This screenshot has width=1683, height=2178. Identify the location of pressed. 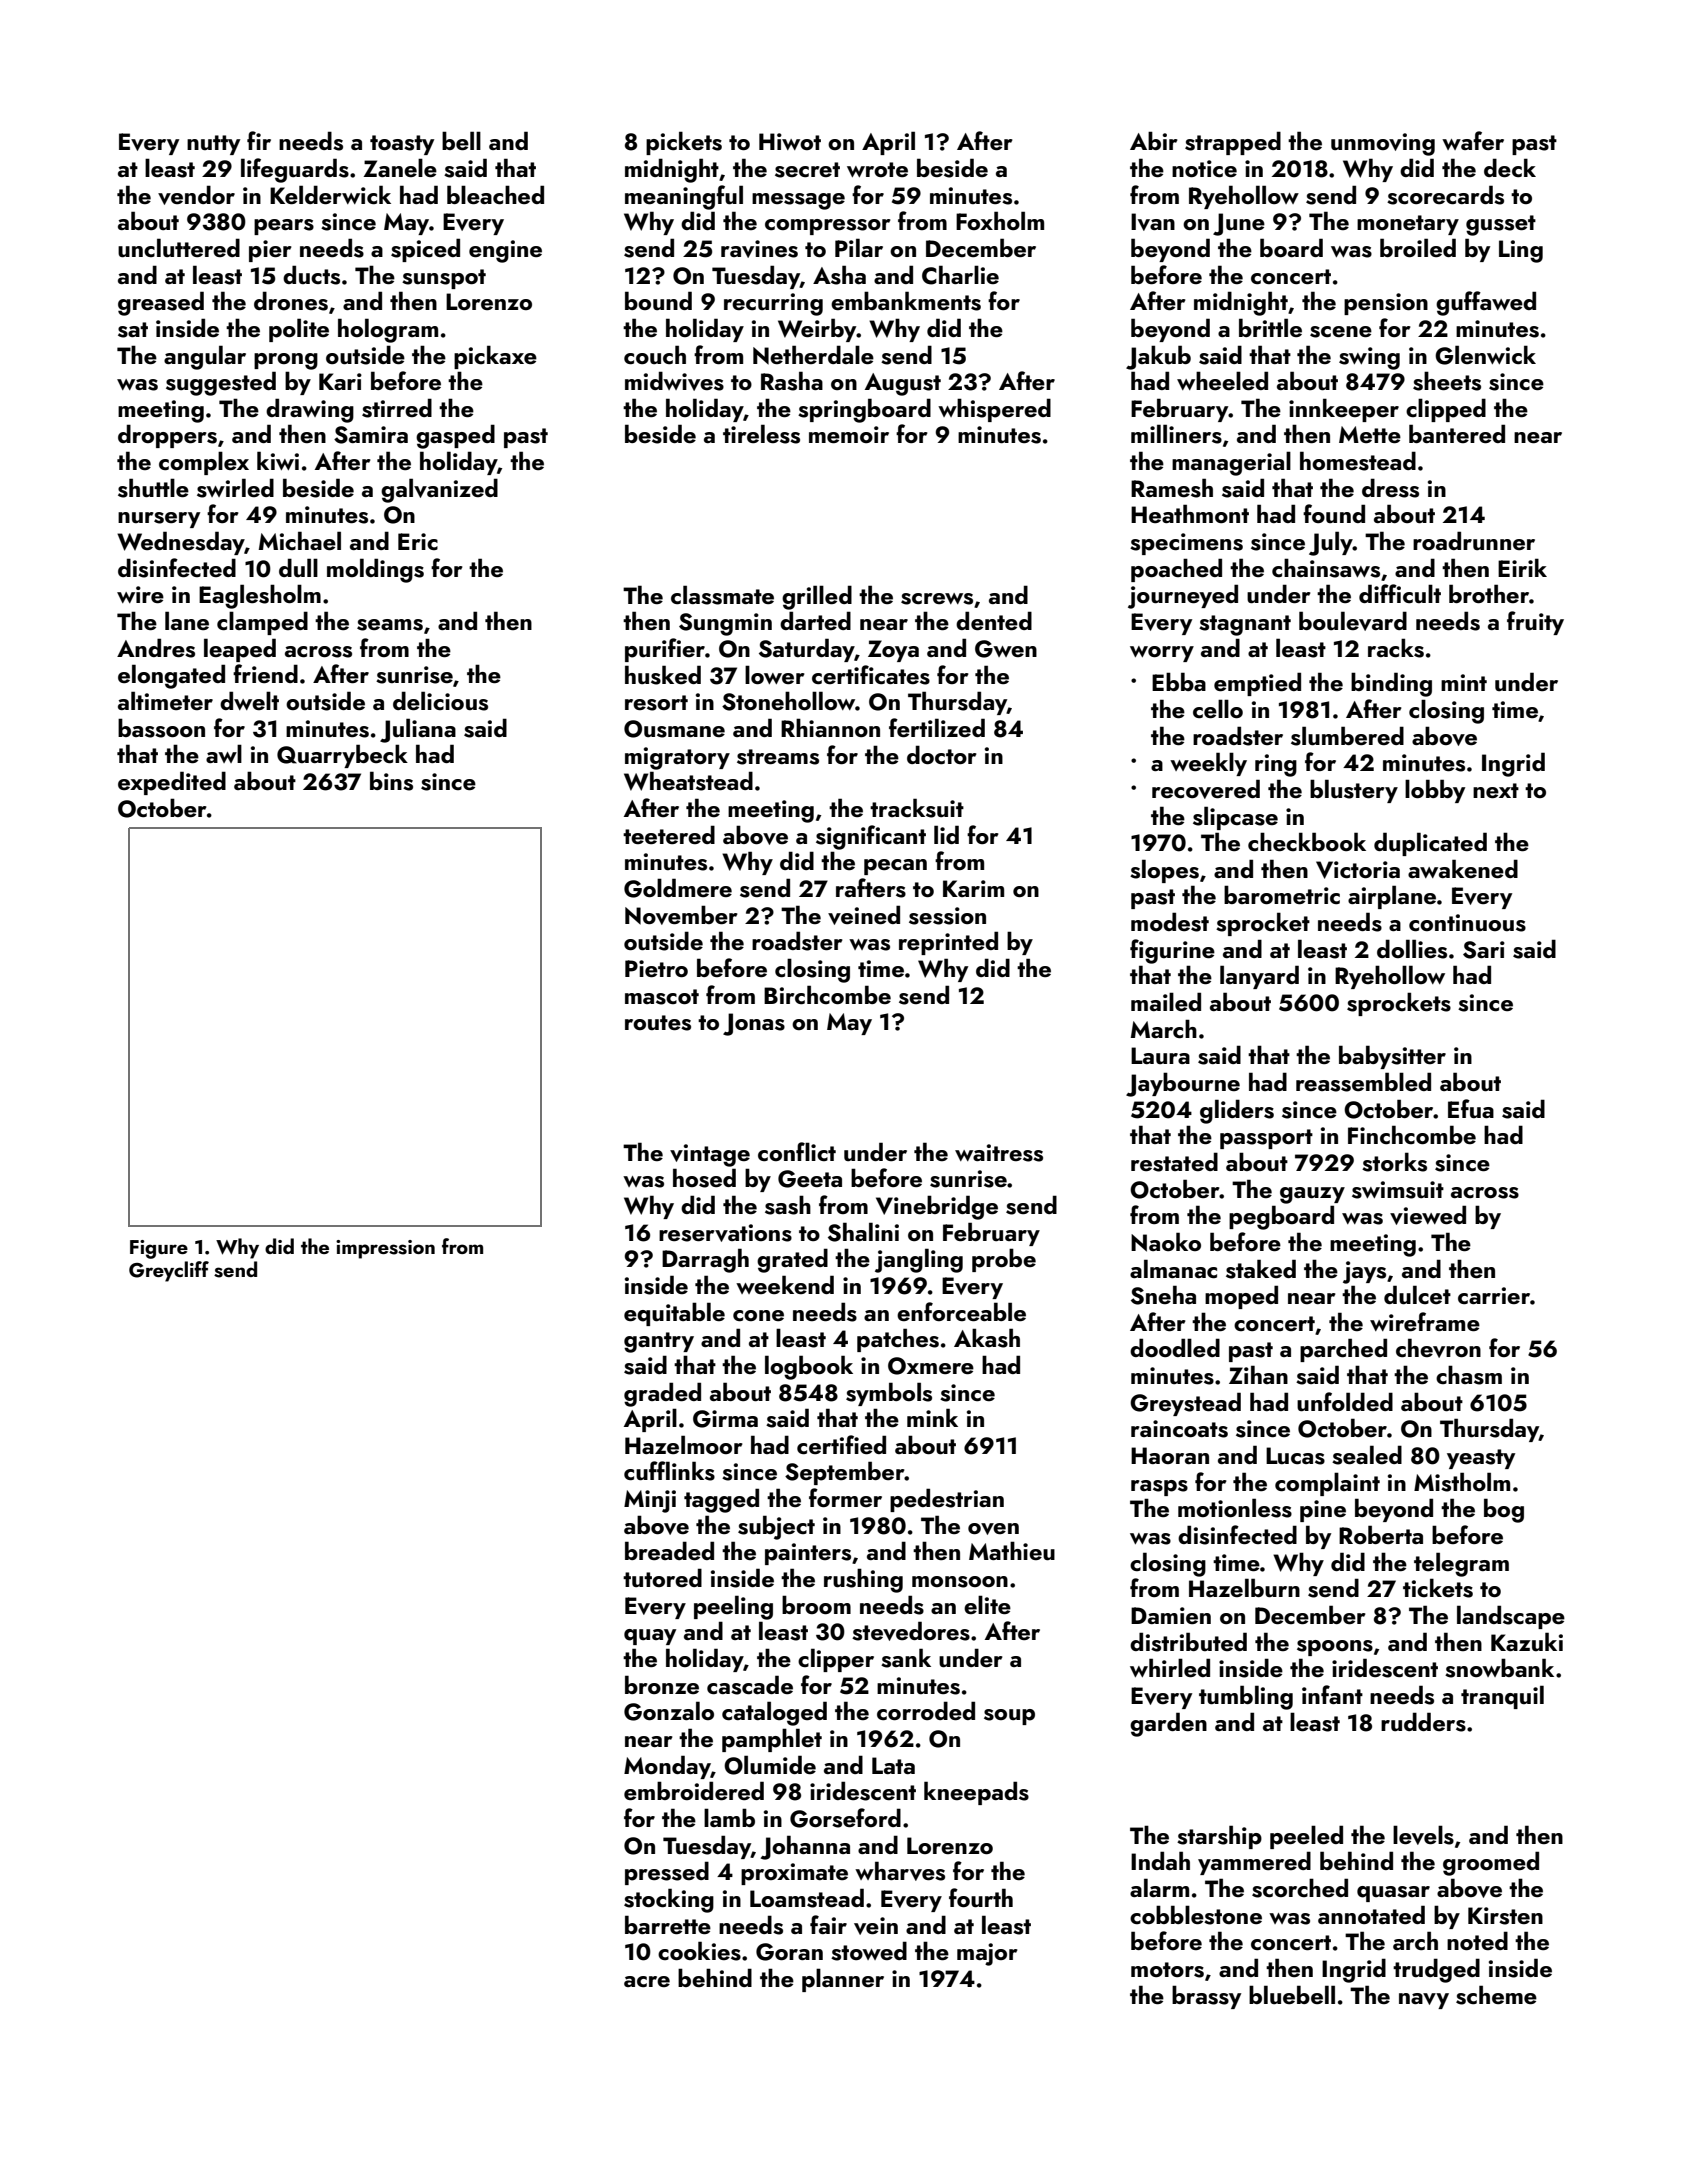
(667, 1873).
